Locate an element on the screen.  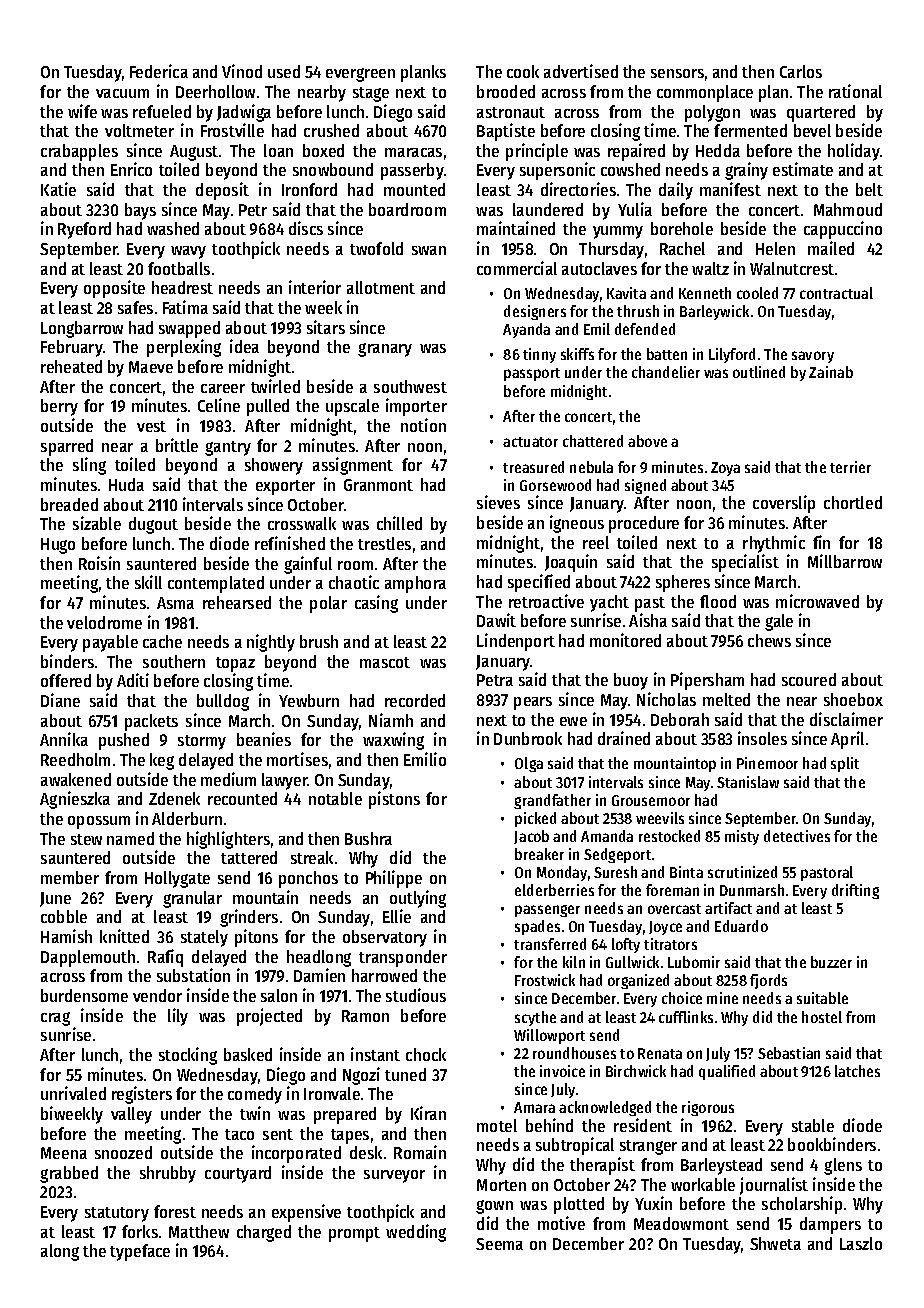
Federica is located at coordinates (159, 71).
